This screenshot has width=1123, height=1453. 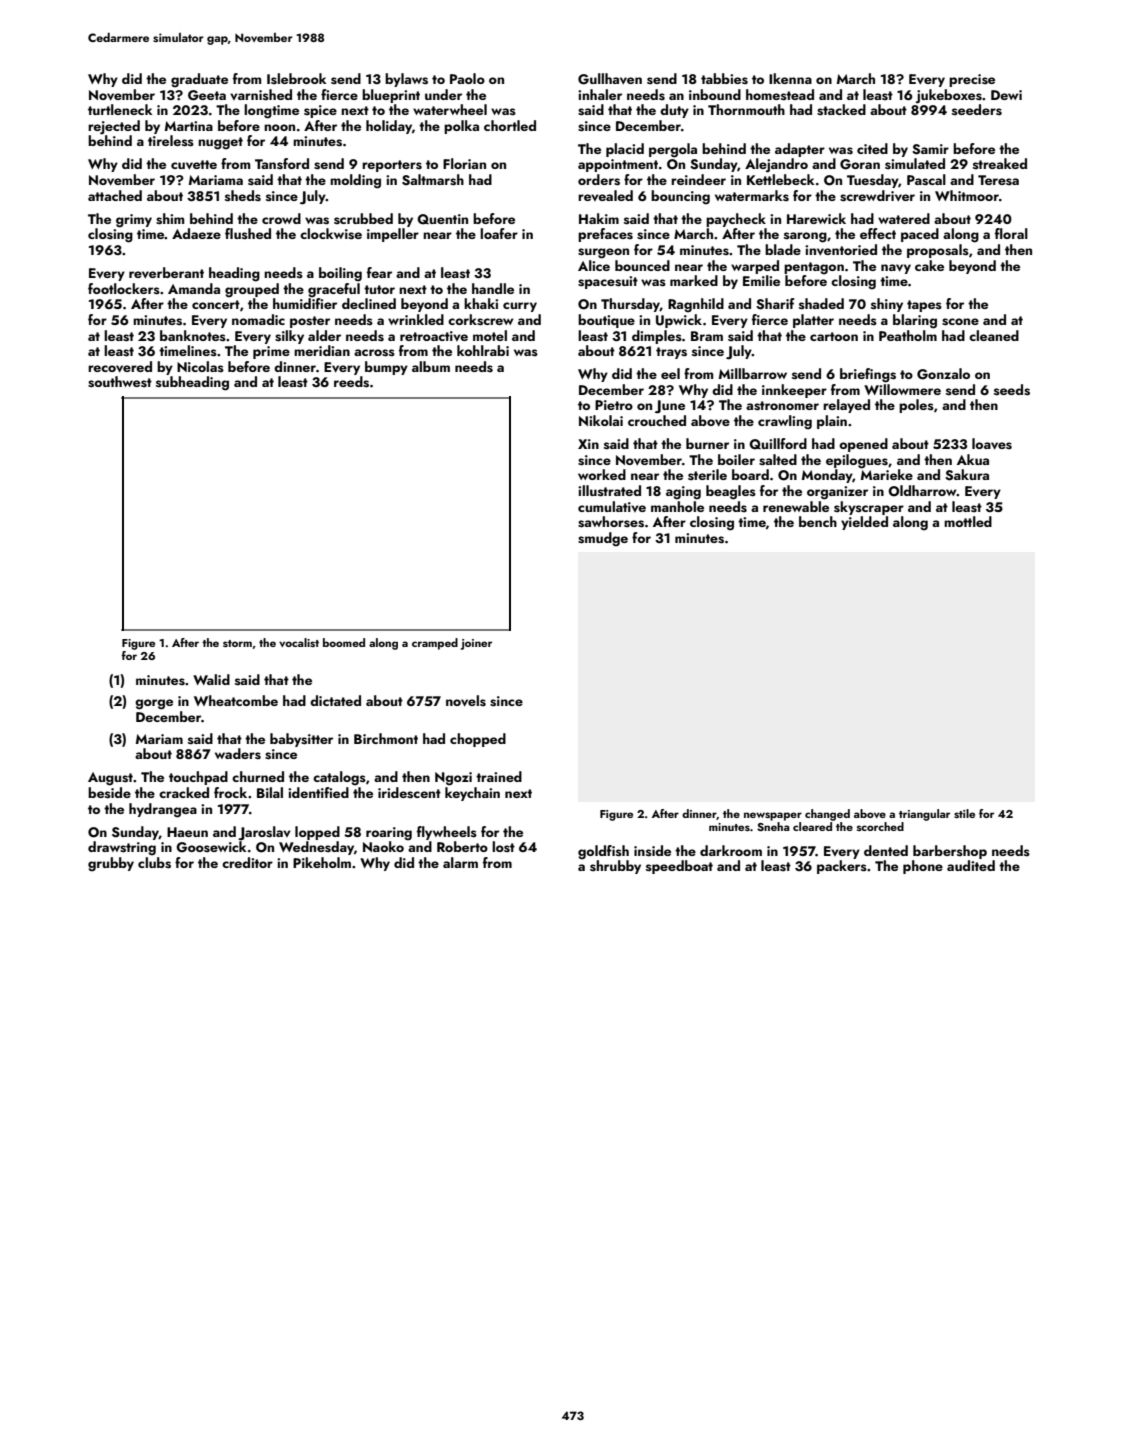 What do you see at coordinates (964, 813) in the screenshot?
I see `stile` at bounding box center [964, 813].
